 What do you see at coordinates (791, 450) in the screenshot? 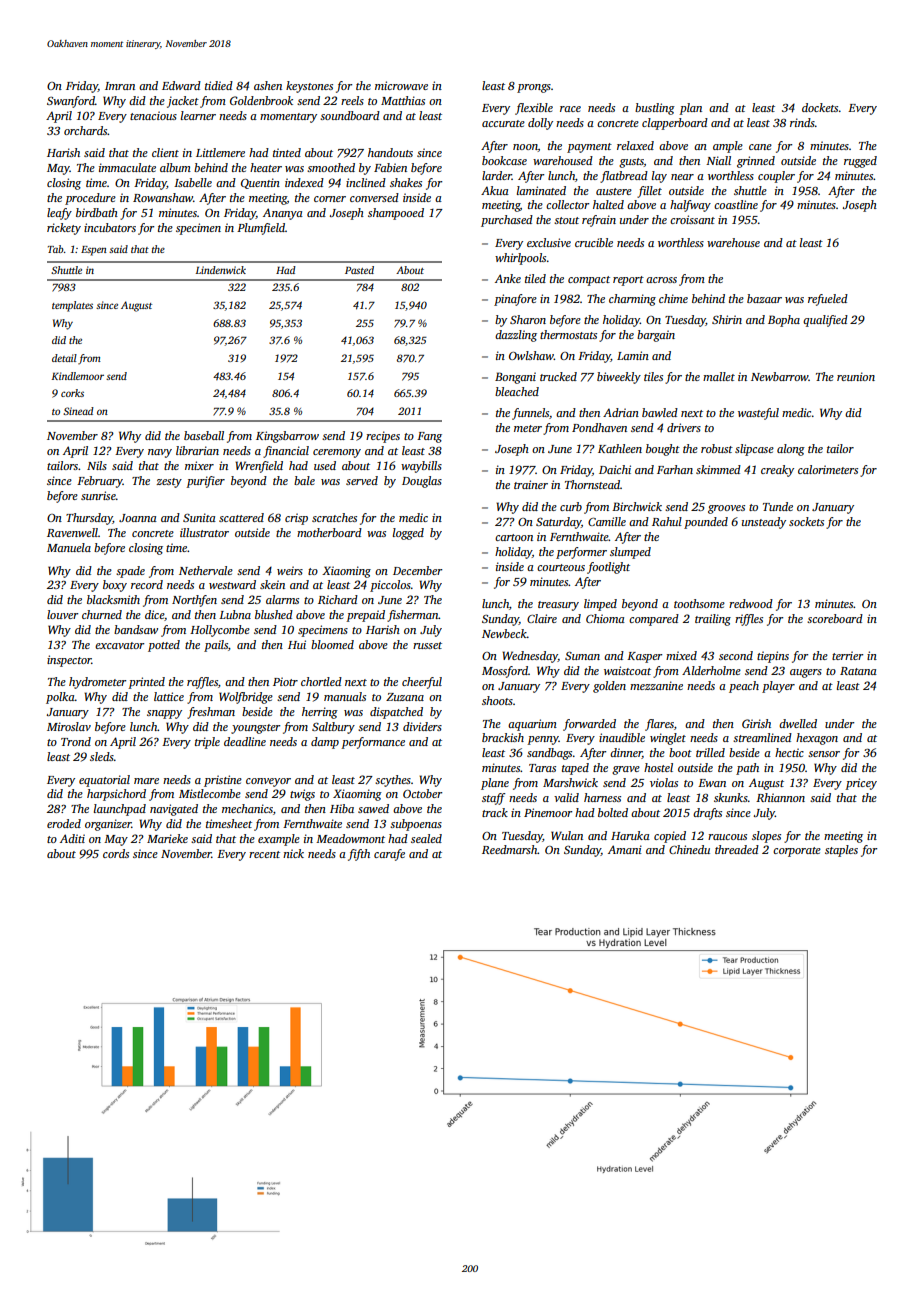
I see `along` at bounding box center [791, 450].
